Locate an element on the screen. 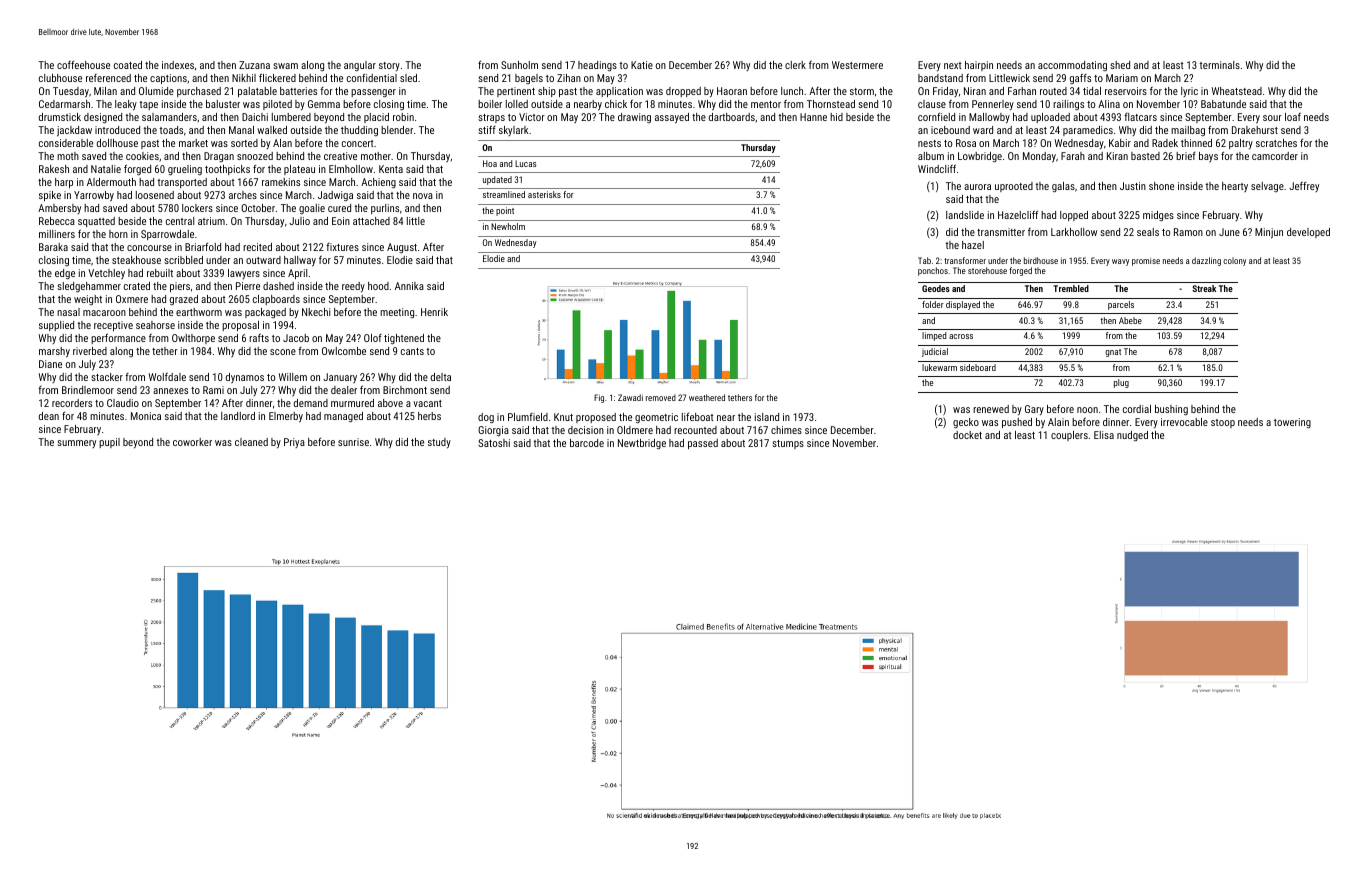 Image resolution: width=1372 pixels, height=887 pixels. uprooted is located at coordinates (1014, 187).
